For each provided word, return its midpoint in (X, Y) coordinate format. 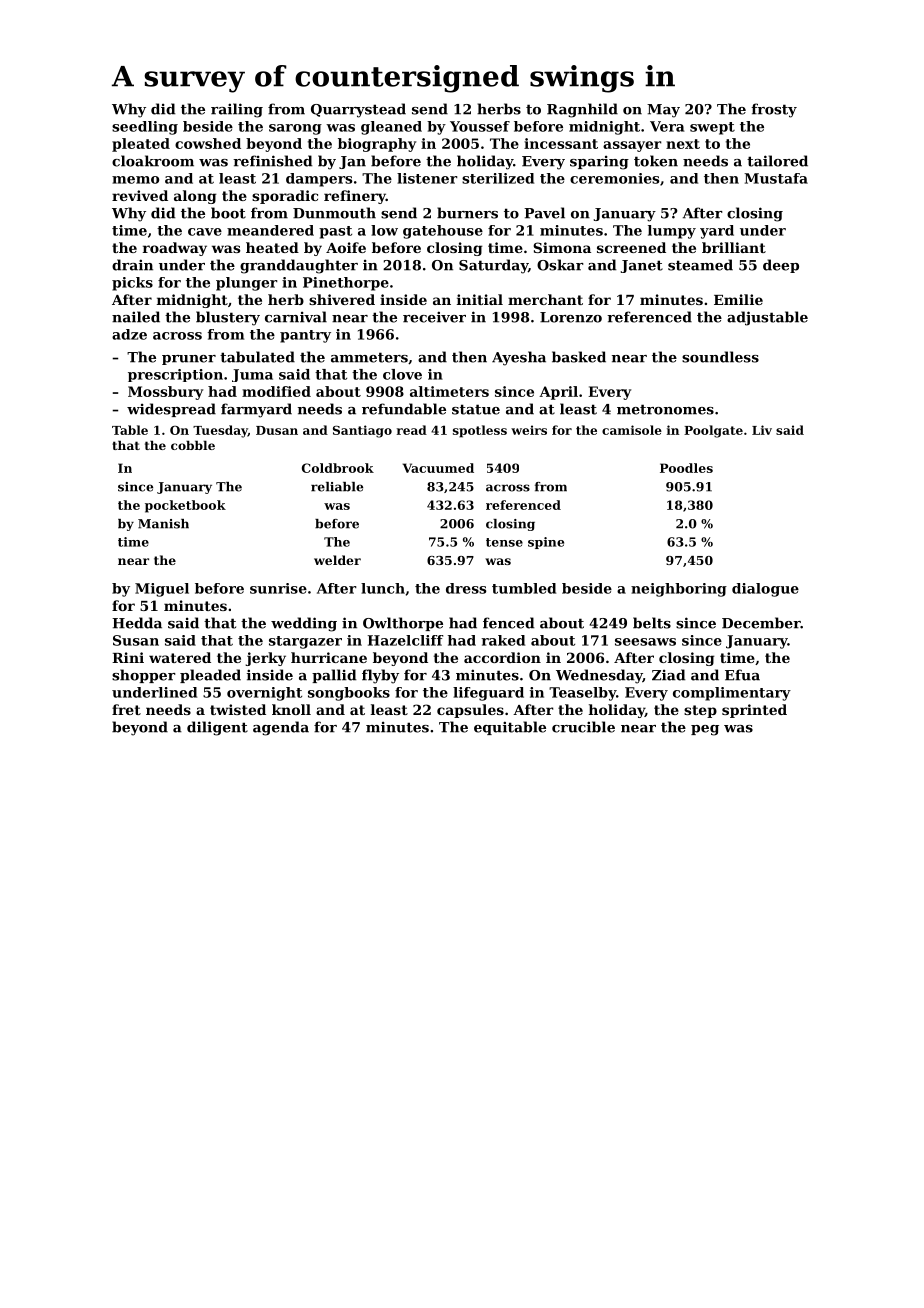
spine (546, 543)
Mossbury (165, 393)
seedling (145, 128)
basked (579, 357)
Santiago (362, 431)
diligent (217, 728)
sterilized (498, 178)
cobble (193, 445)
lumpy (672, 232)
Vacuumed (438, 468)
